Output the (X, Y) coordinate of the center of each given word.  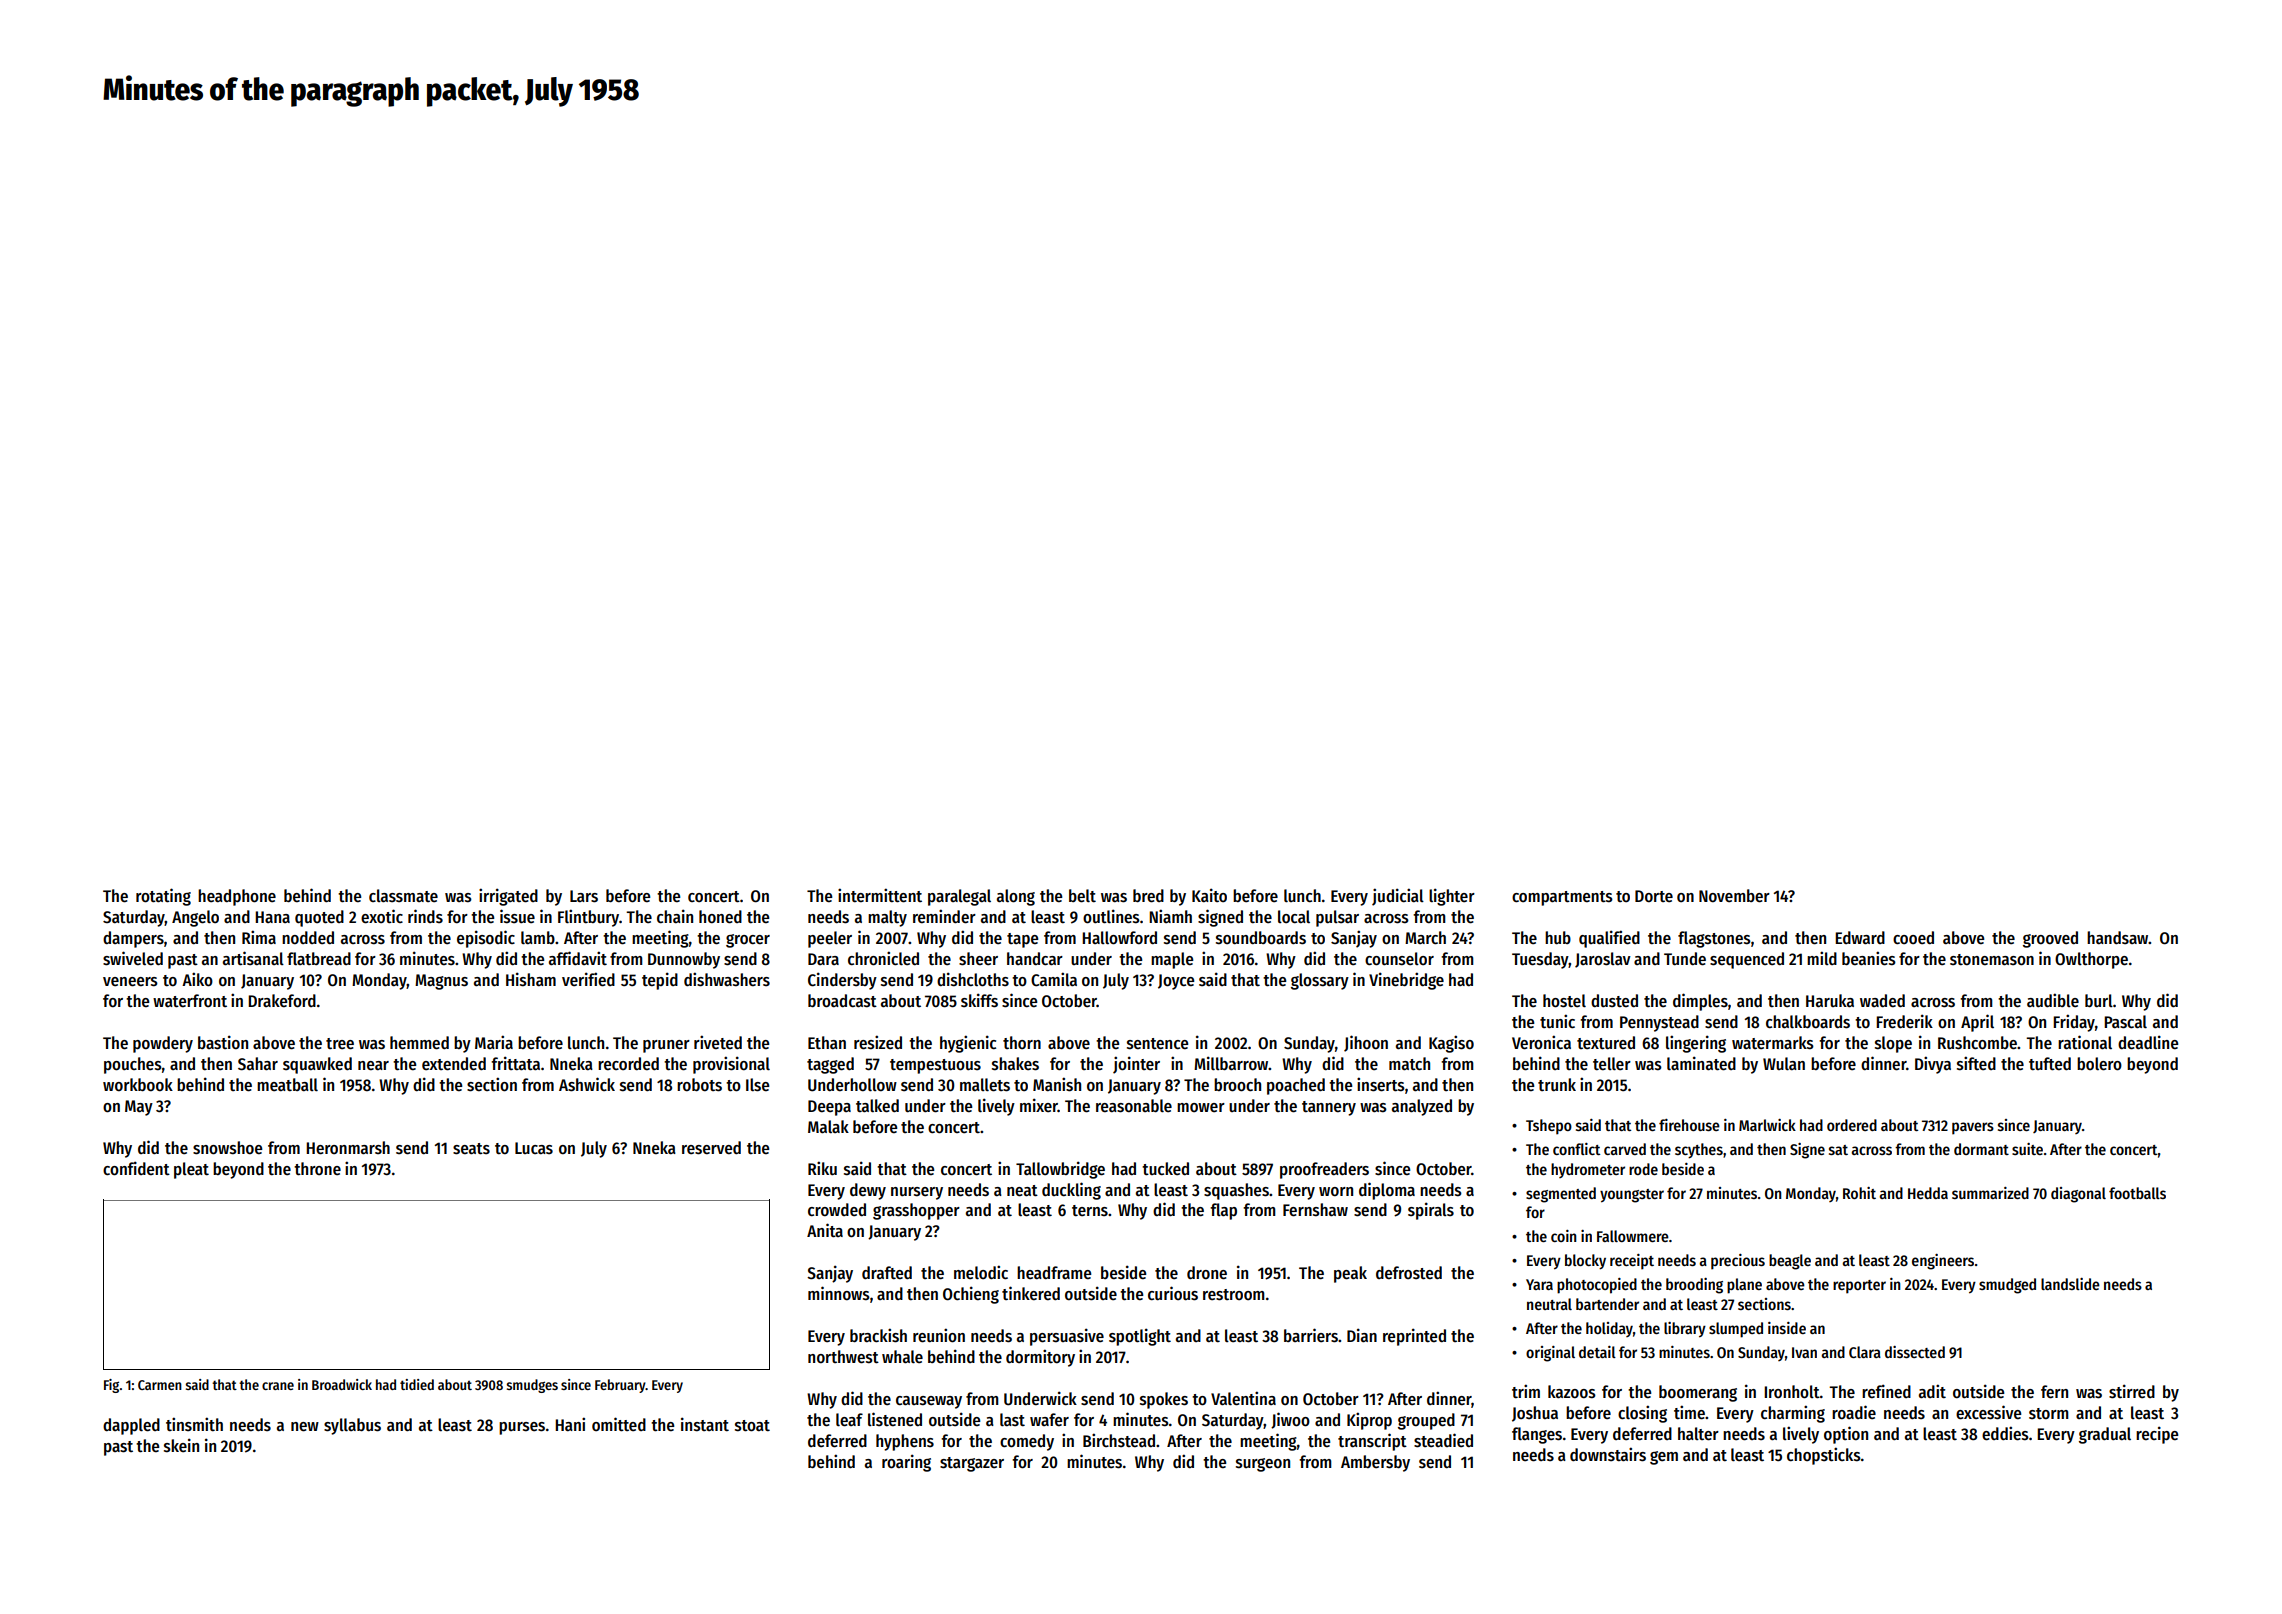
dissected (1915, 1352)
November (1734, 896)
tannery (1329, 1108)
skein (181, 1445)
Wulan (1784, 1064)
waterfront (190, 1001)
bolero (2099, 1064)
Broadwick (342, 1384)
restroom (1234, 1295)
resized (878, 1042)
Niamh (1170, 916)
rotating (163, 897)
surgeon (1263, 1465)
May (139, 1108)
